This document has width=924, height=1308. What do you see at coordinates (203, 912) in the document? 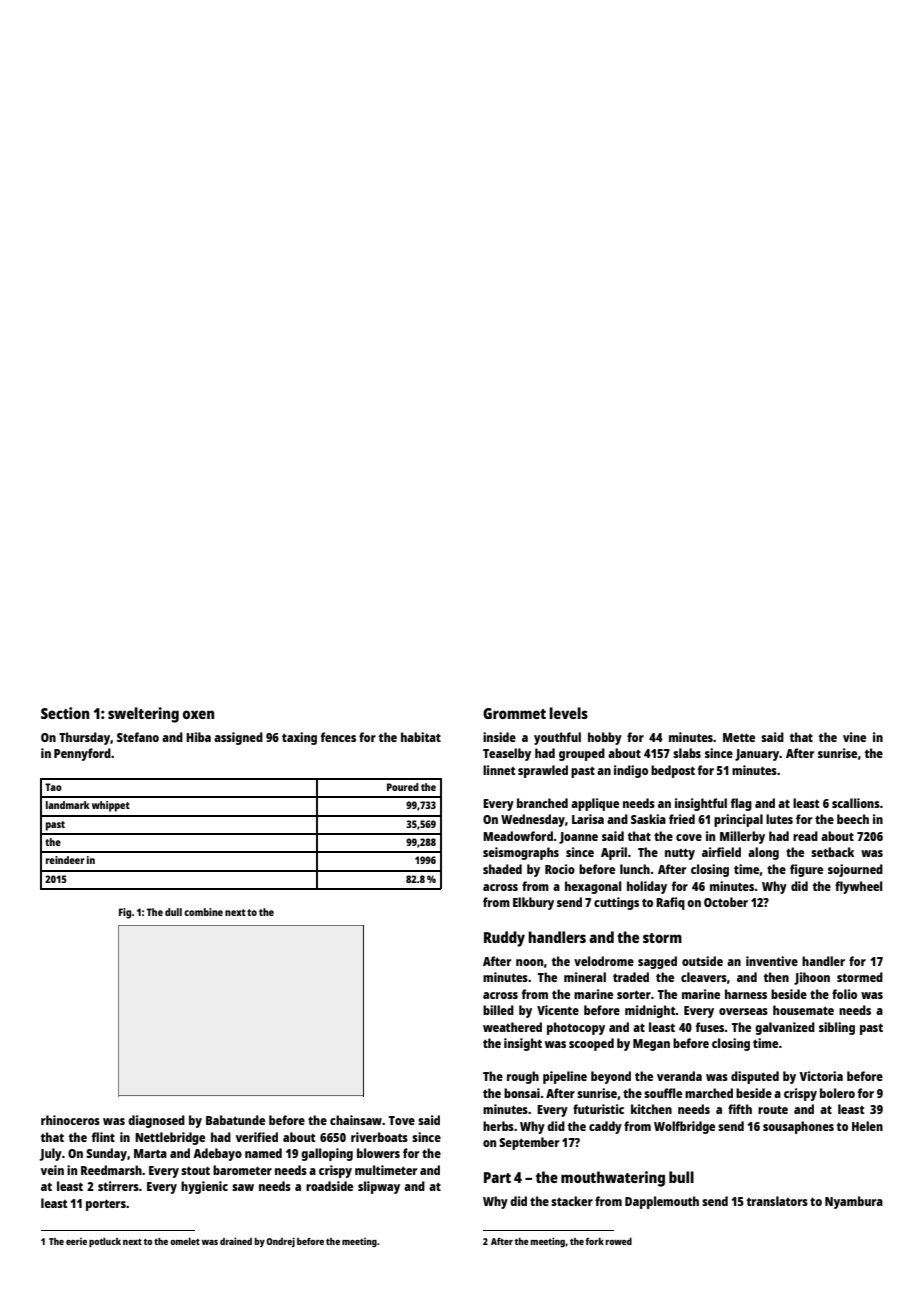
I see `combine` at bounding box center [203, 912].
